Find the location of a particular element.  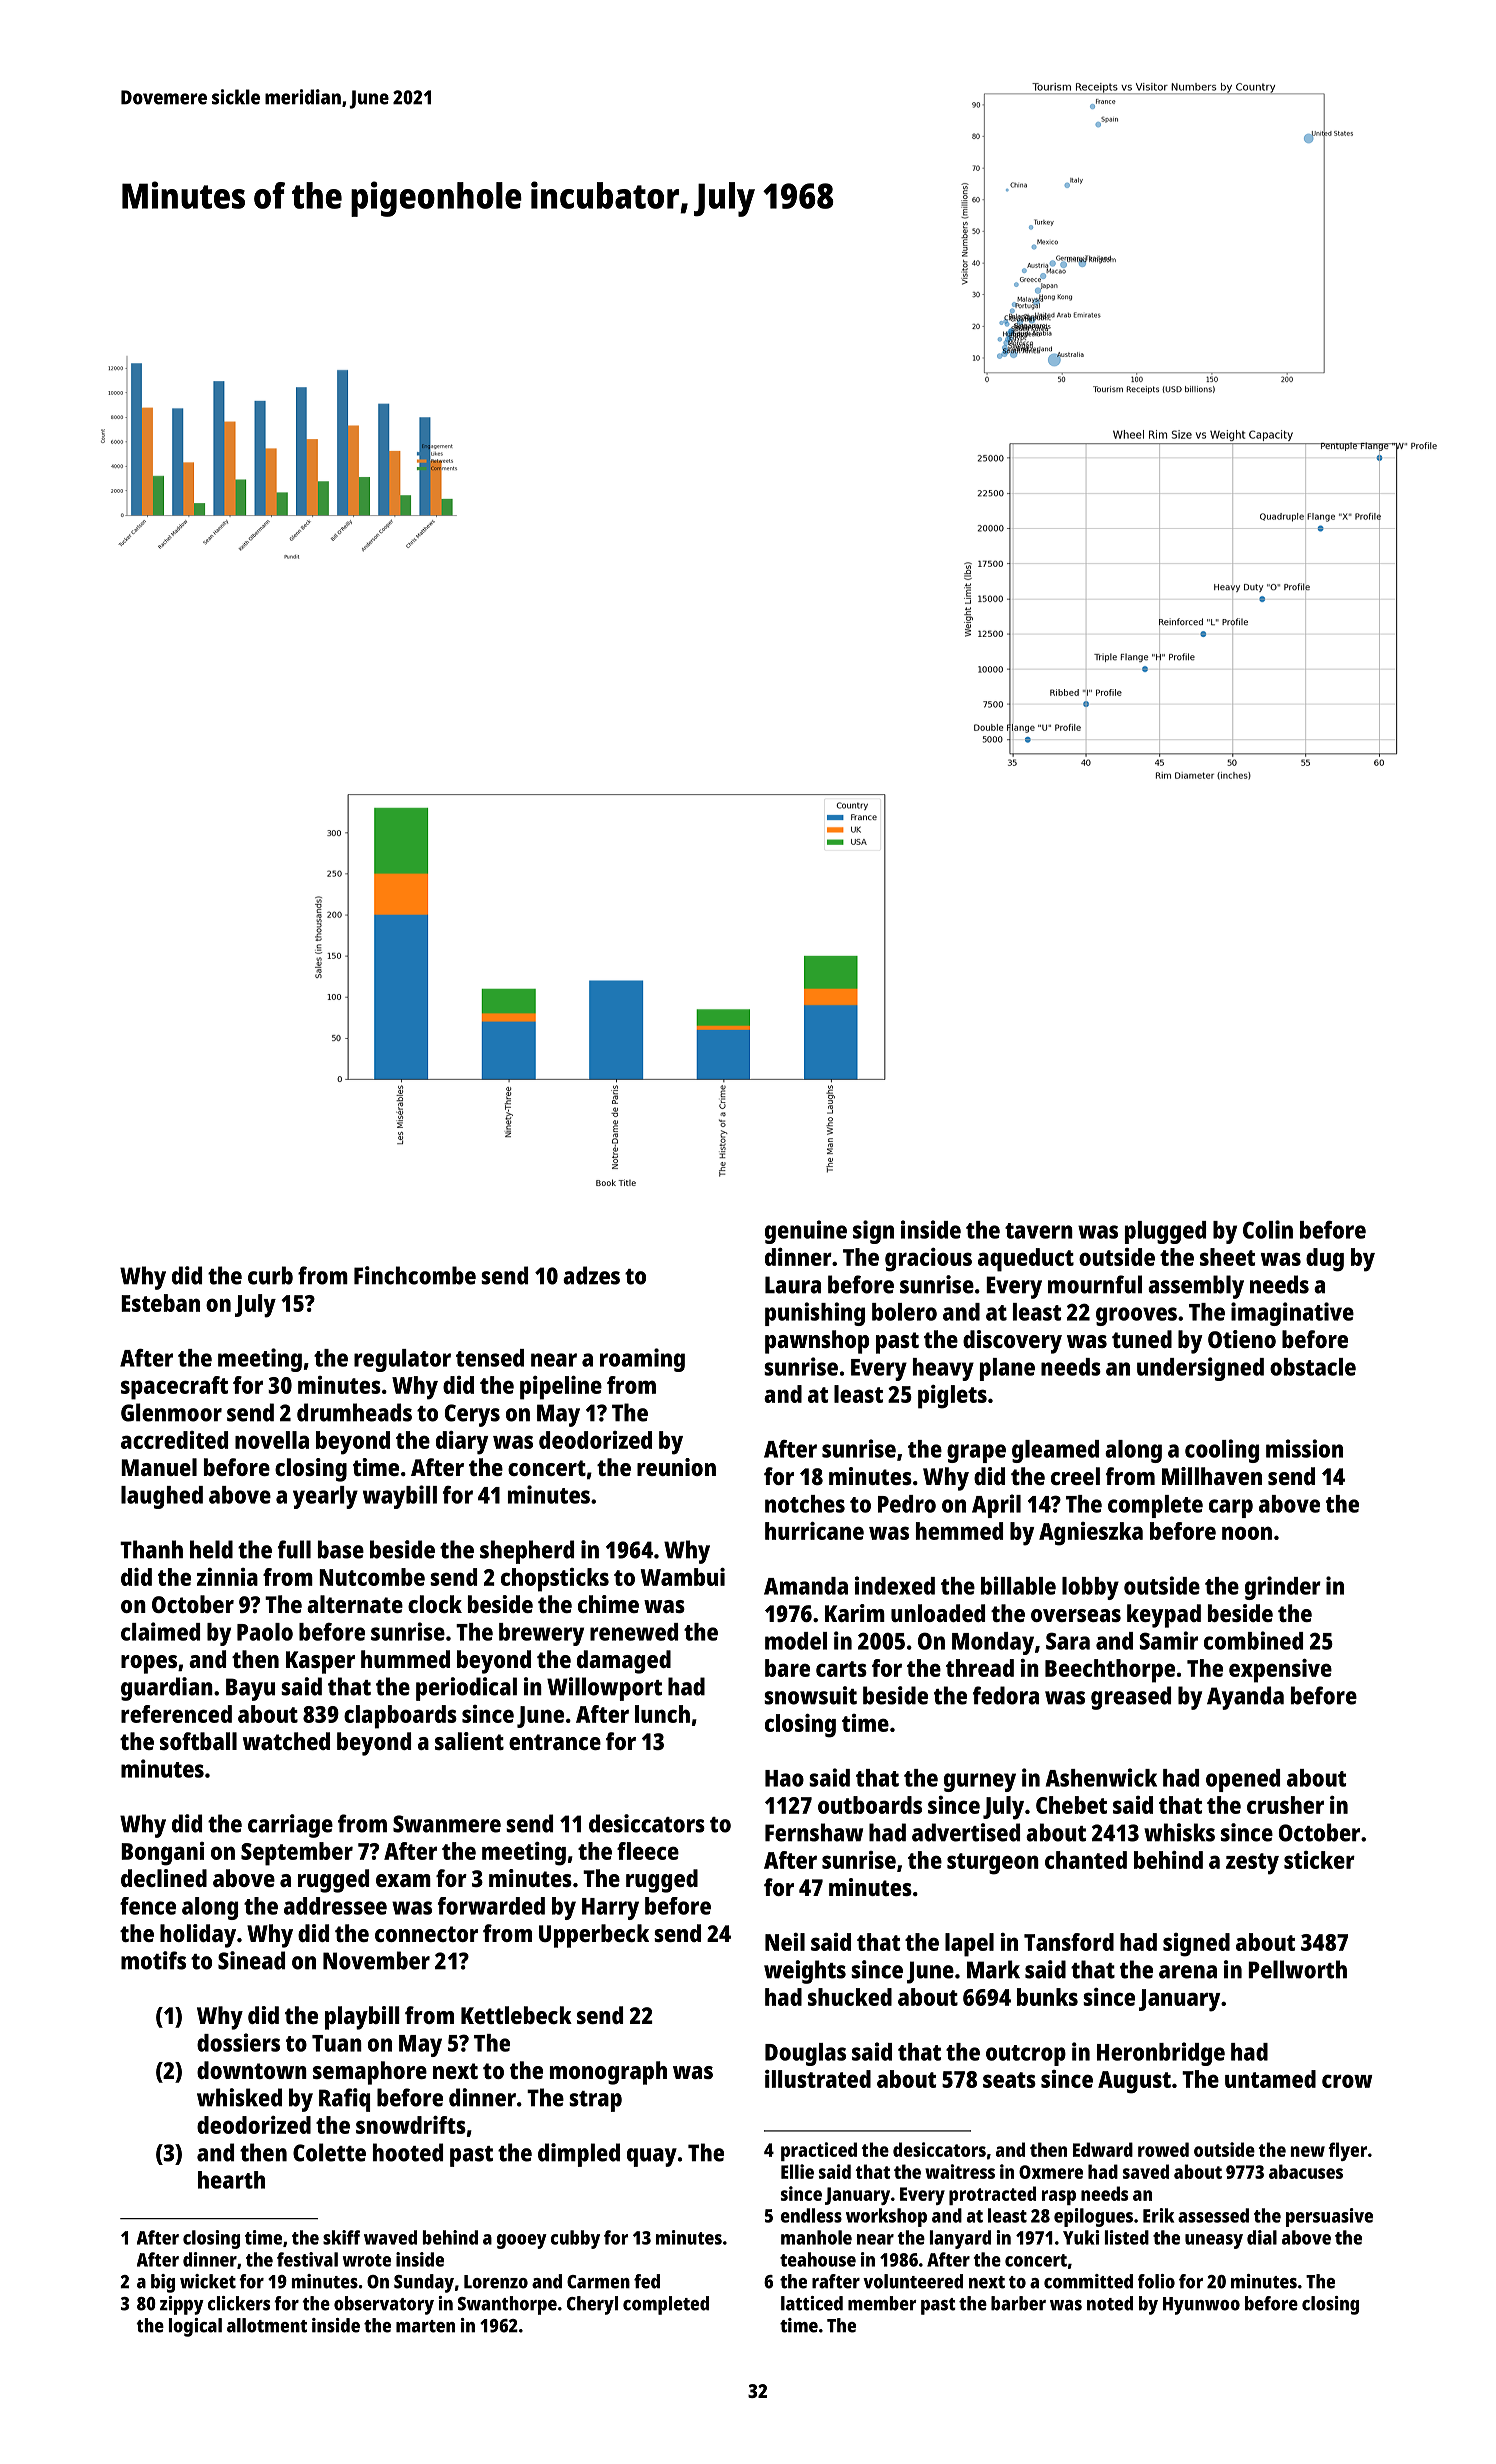

persuasive is located at coordinates (1329, 2217).
